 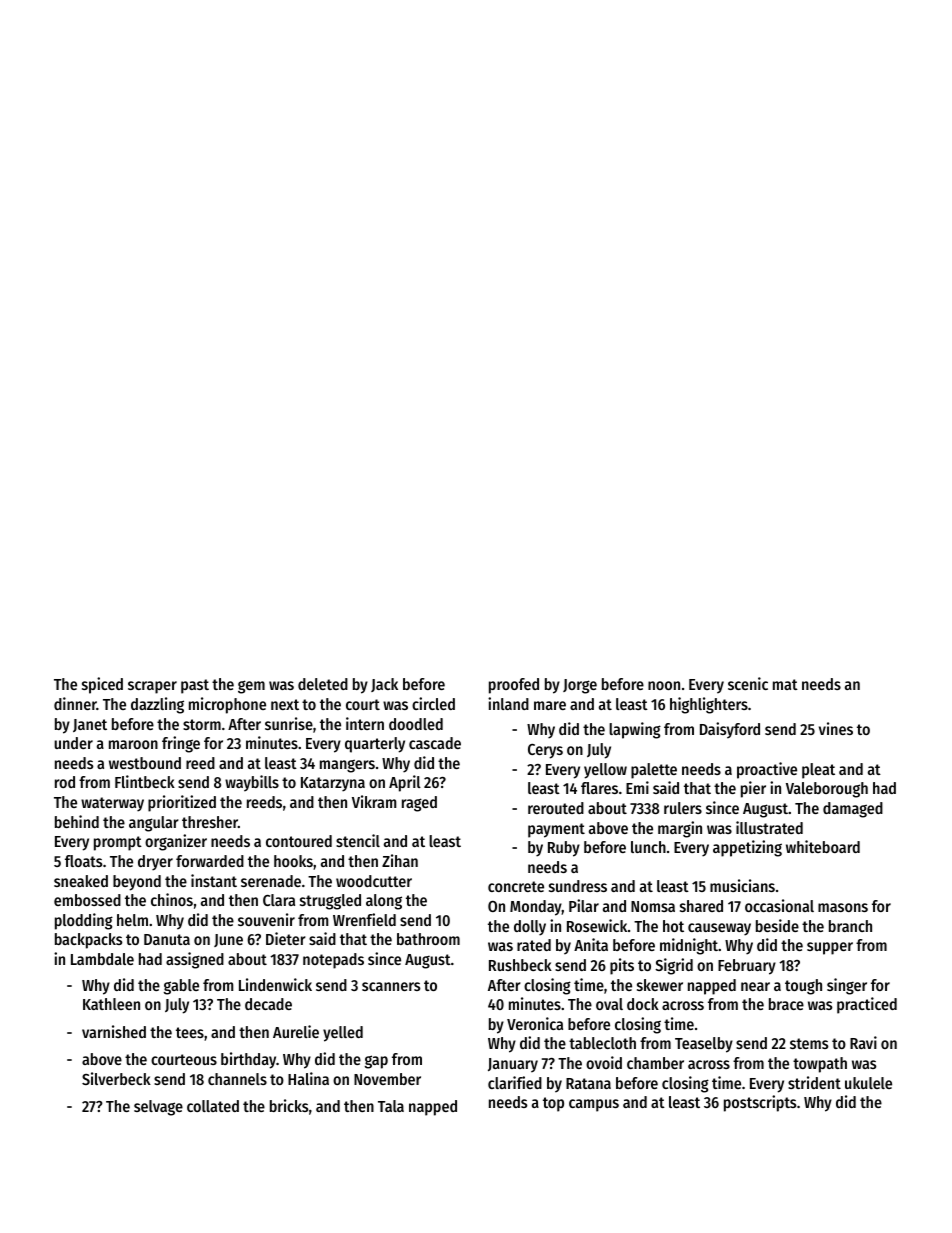 What do you see at coordinates (323, 684) in the page?
I see `deleted` at bounding box center [323, 684].
